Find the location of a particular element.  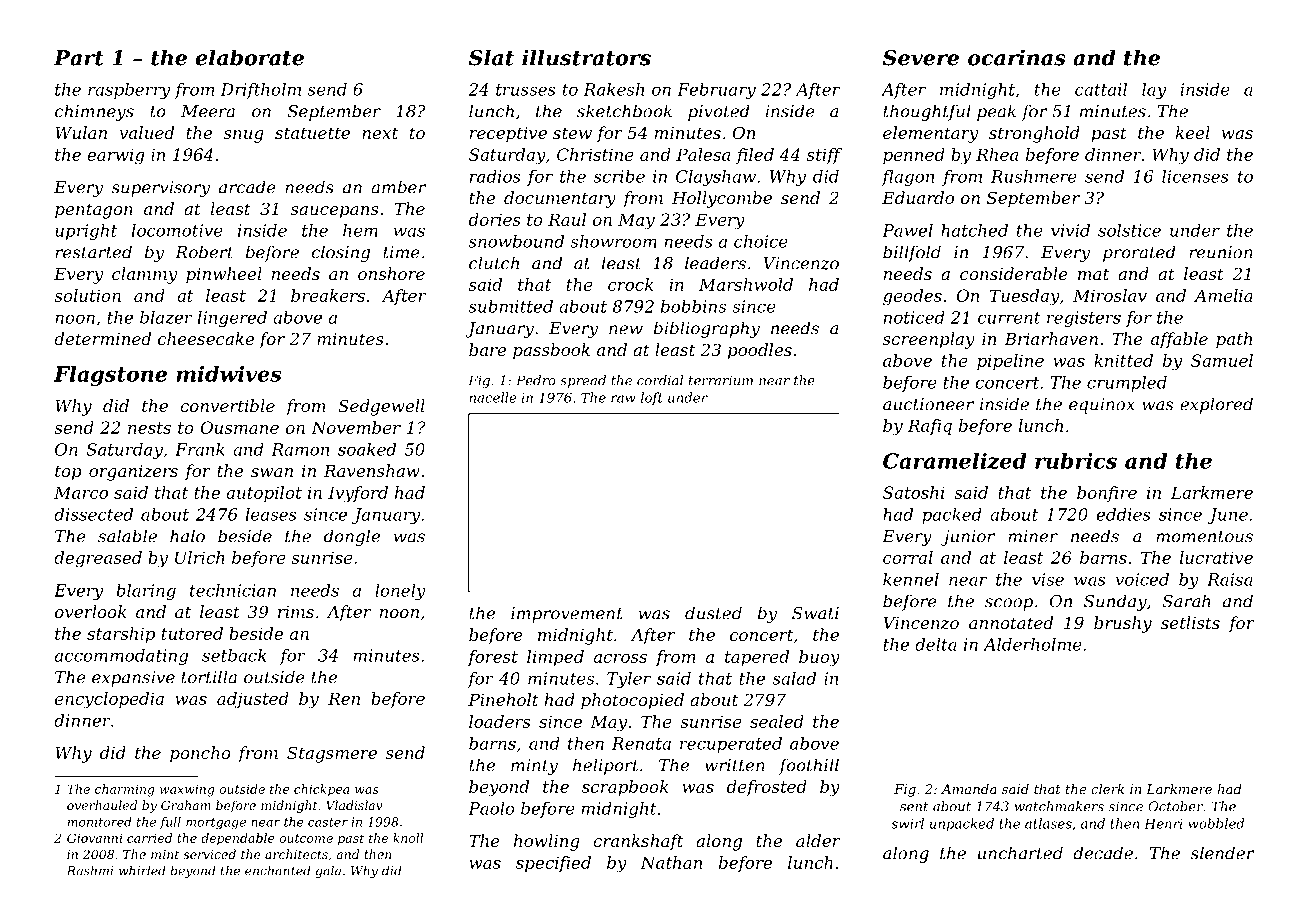

Nathan is located at coordinates (671, 862).
